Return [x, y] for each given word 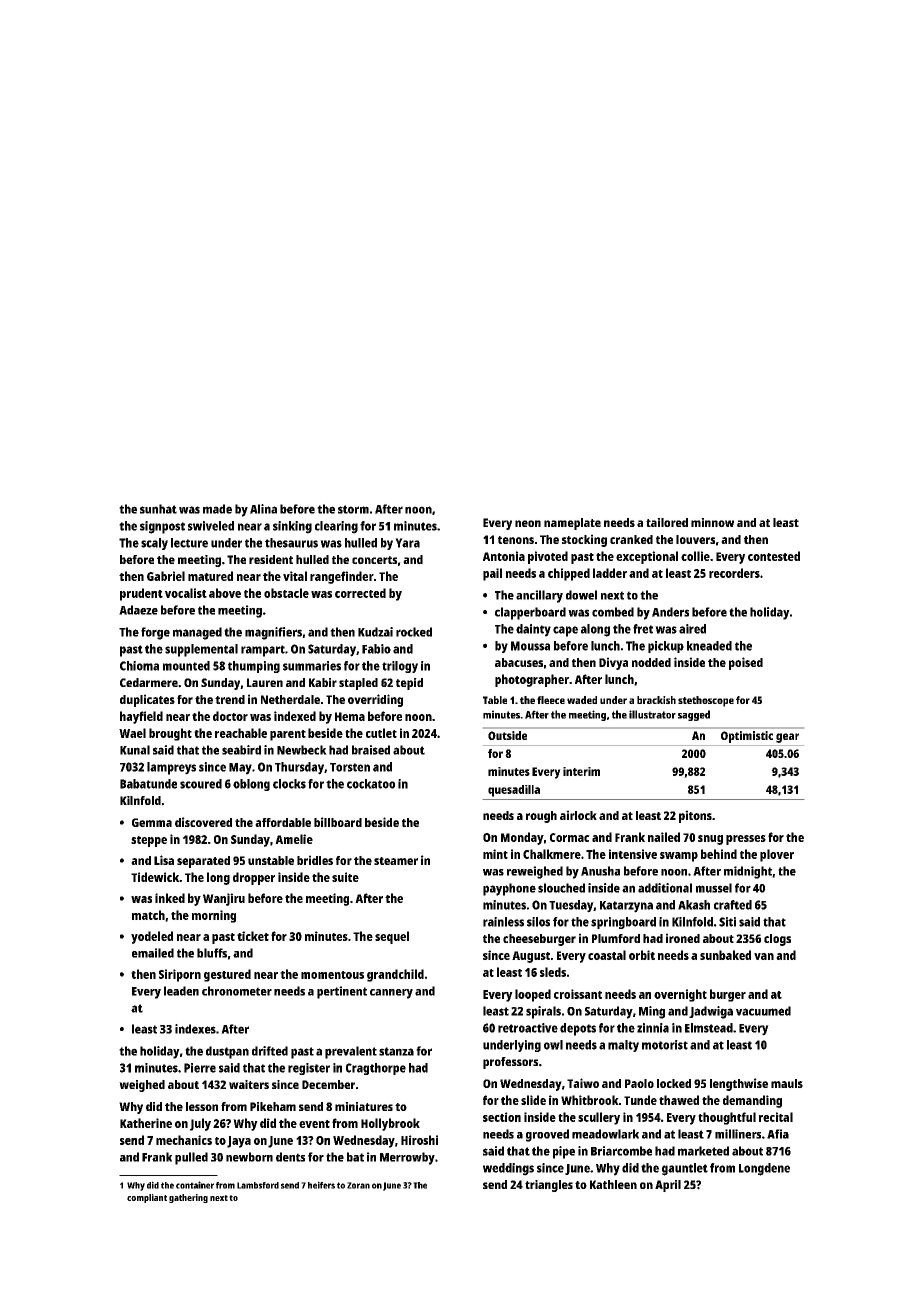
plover [777, 855]
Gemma [152, 822]
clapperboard [530, 613]
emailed [153, 953]
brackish [656, 700]
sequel [392, 937]
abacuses [519, 662]
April [668, 1186]
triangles [549, 1186]
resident [271, 559]
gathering [188, 1198]
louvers [695, 539]
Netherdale [290, 699]
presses [746, 840]
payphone [509, 889]
